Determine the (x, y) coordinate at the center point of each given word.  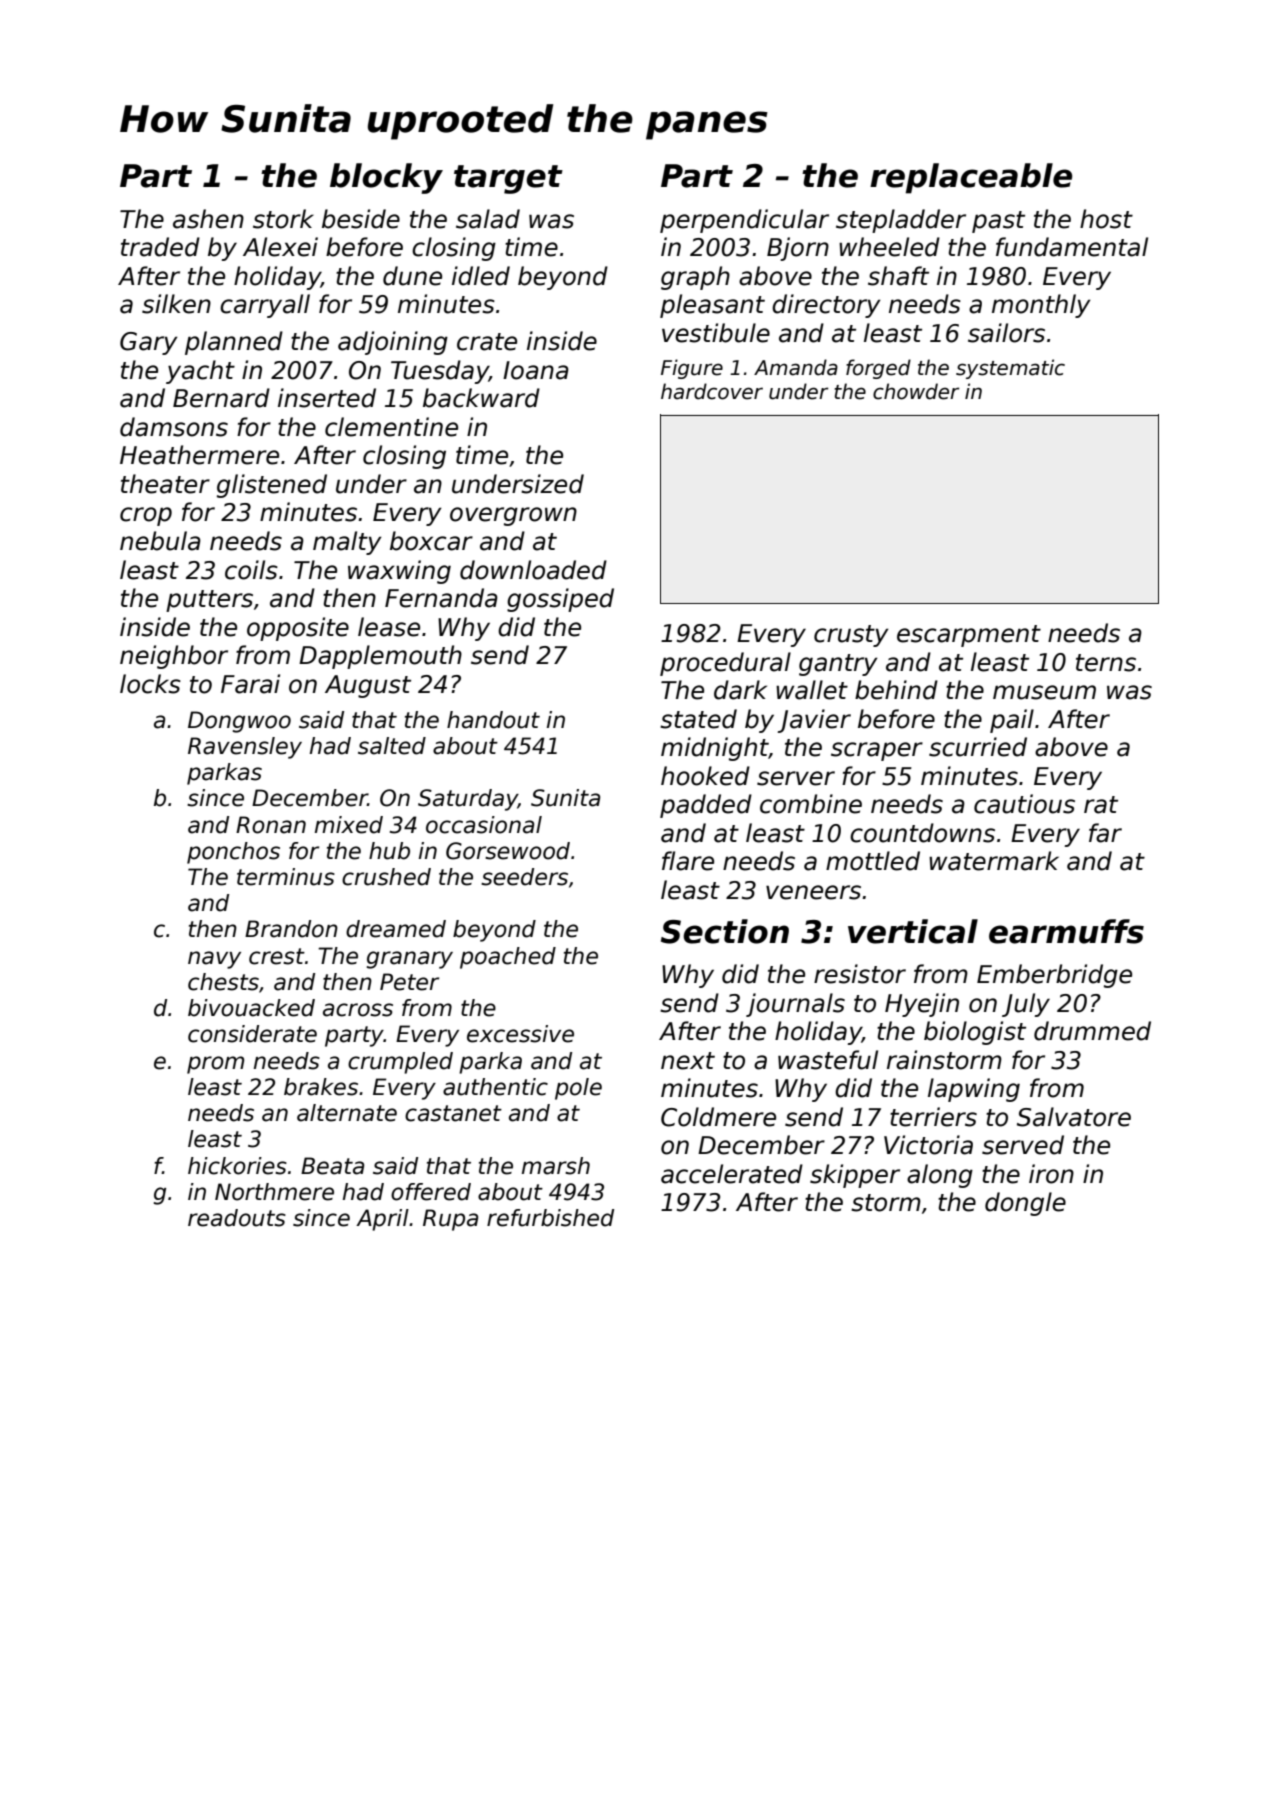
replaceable (971, 178)
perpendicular (744, 221)
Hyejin (922, 1005)
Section (725, 931)
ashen (208, 219)
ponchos (233, 853)
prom (215, 1065)
